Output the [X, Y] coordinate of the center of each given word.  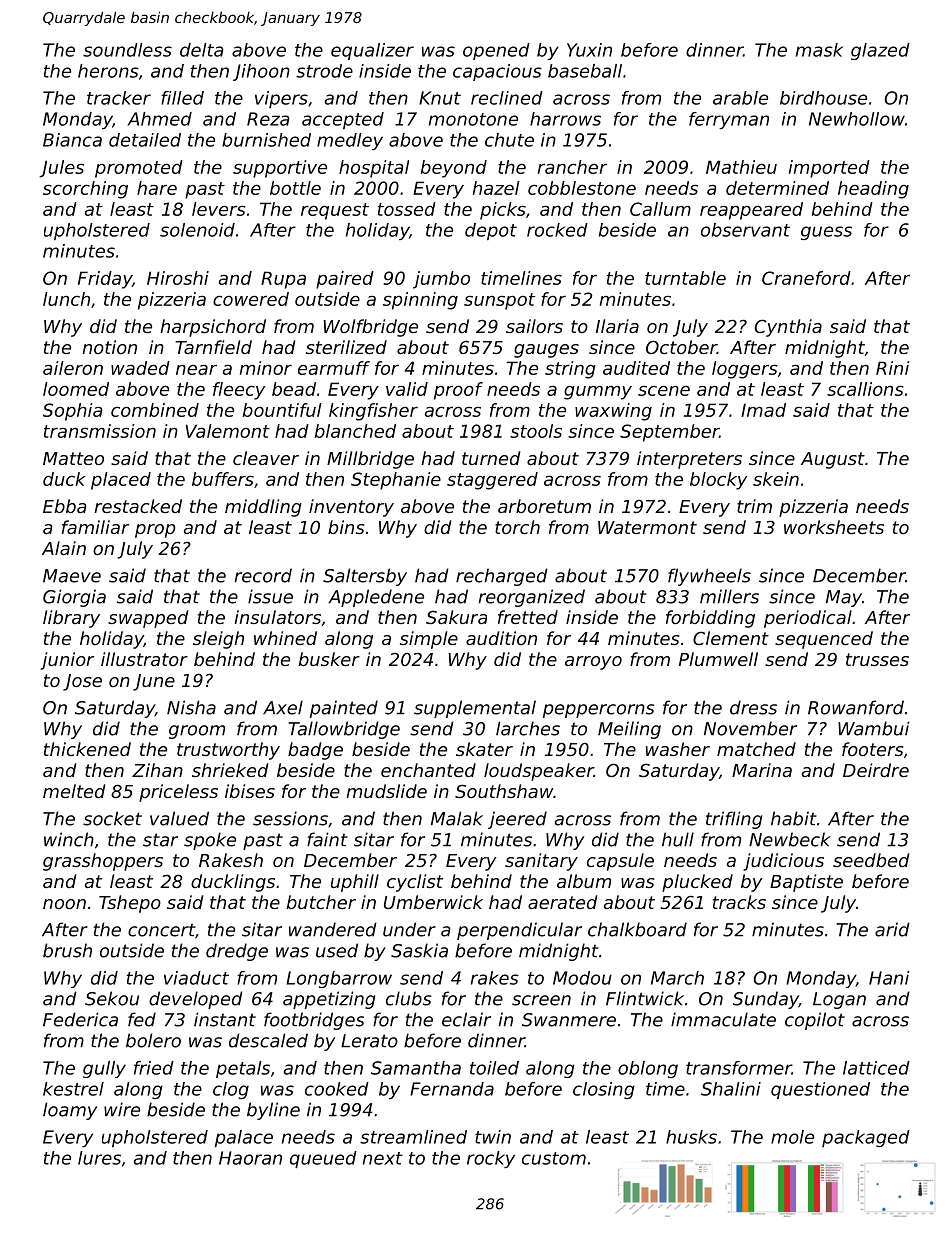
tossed [407, 209]
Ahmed [159, 119]
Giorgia [74, 598]
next [383, 1158]
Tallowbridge [344, 730]
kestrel [73, 1089]
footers [872, 749]
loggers [745, 370]
